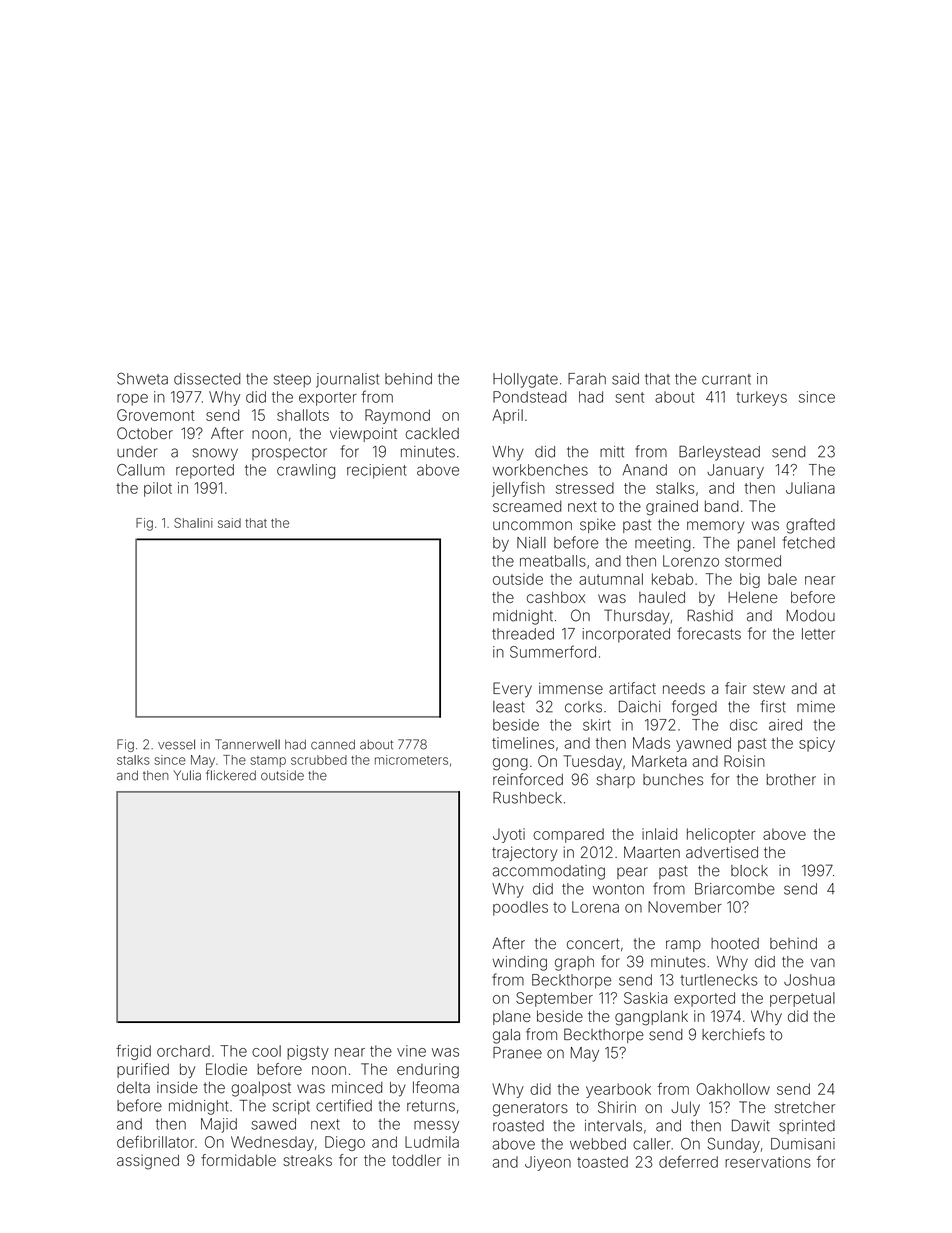  I want to click on Barleystead, so click(719, 453).
